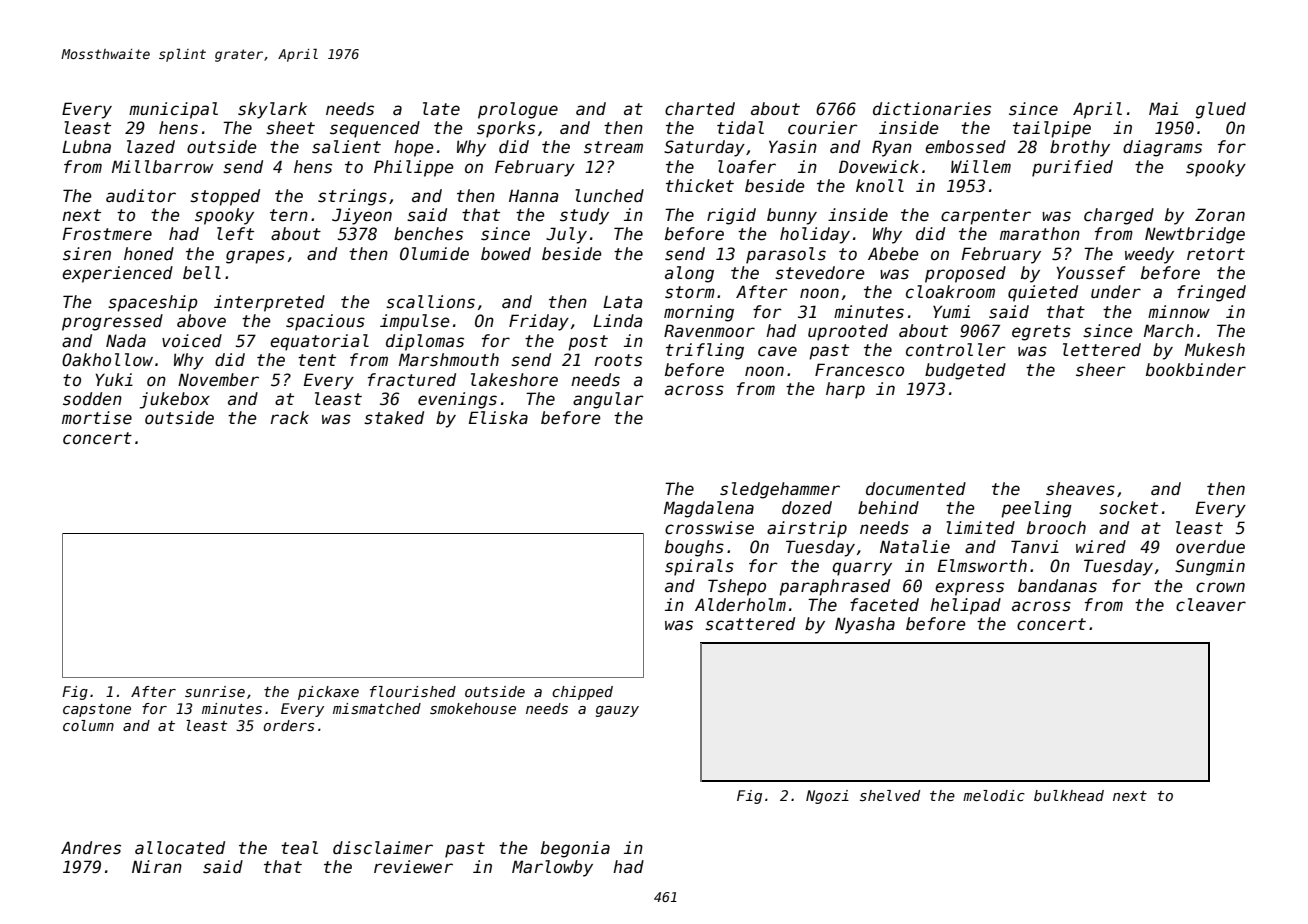 The width and height of the screenshot is (1308, 924). What do you see at coordinates (1211, 605) in the screenshot?
I see `cleaver` at bounding box center [1211, 605].
